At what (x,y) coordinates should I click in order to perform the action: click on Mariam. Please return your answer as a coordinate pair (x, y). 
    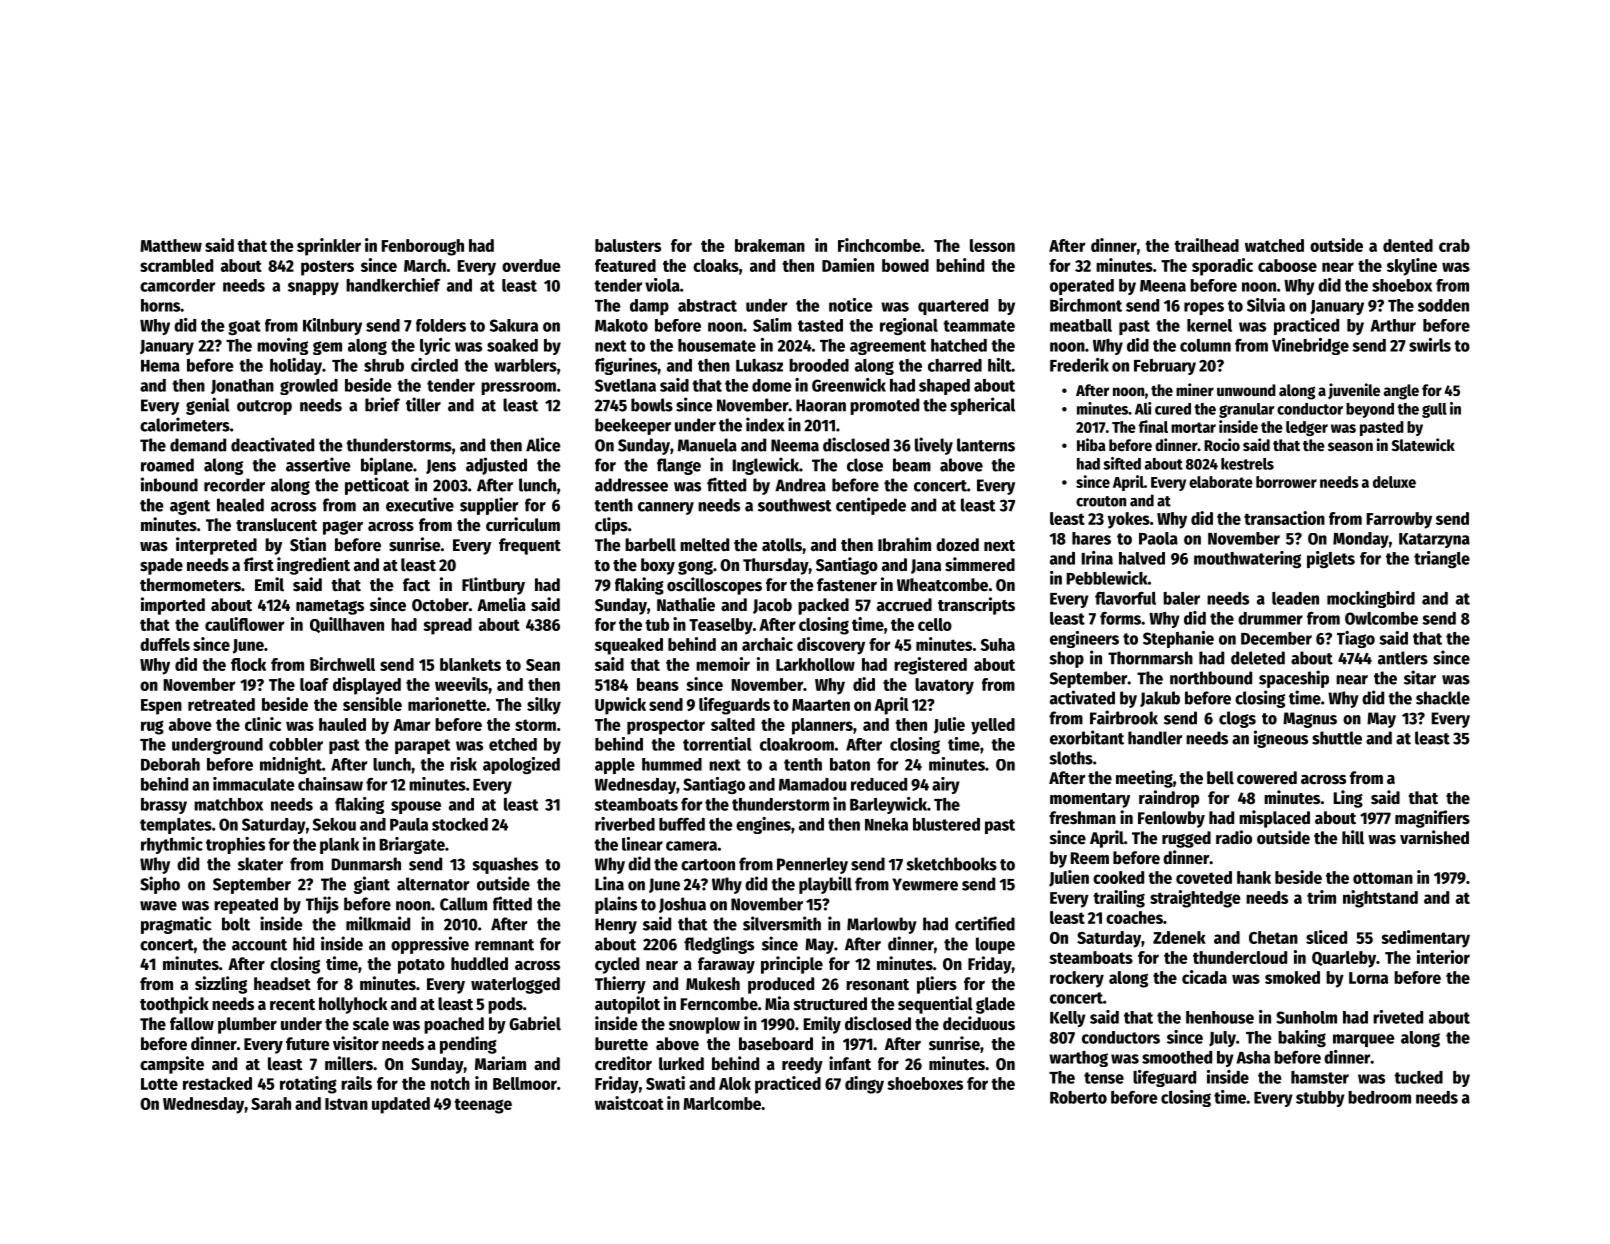
    Looking at the image, I should click on (500, 1063).
